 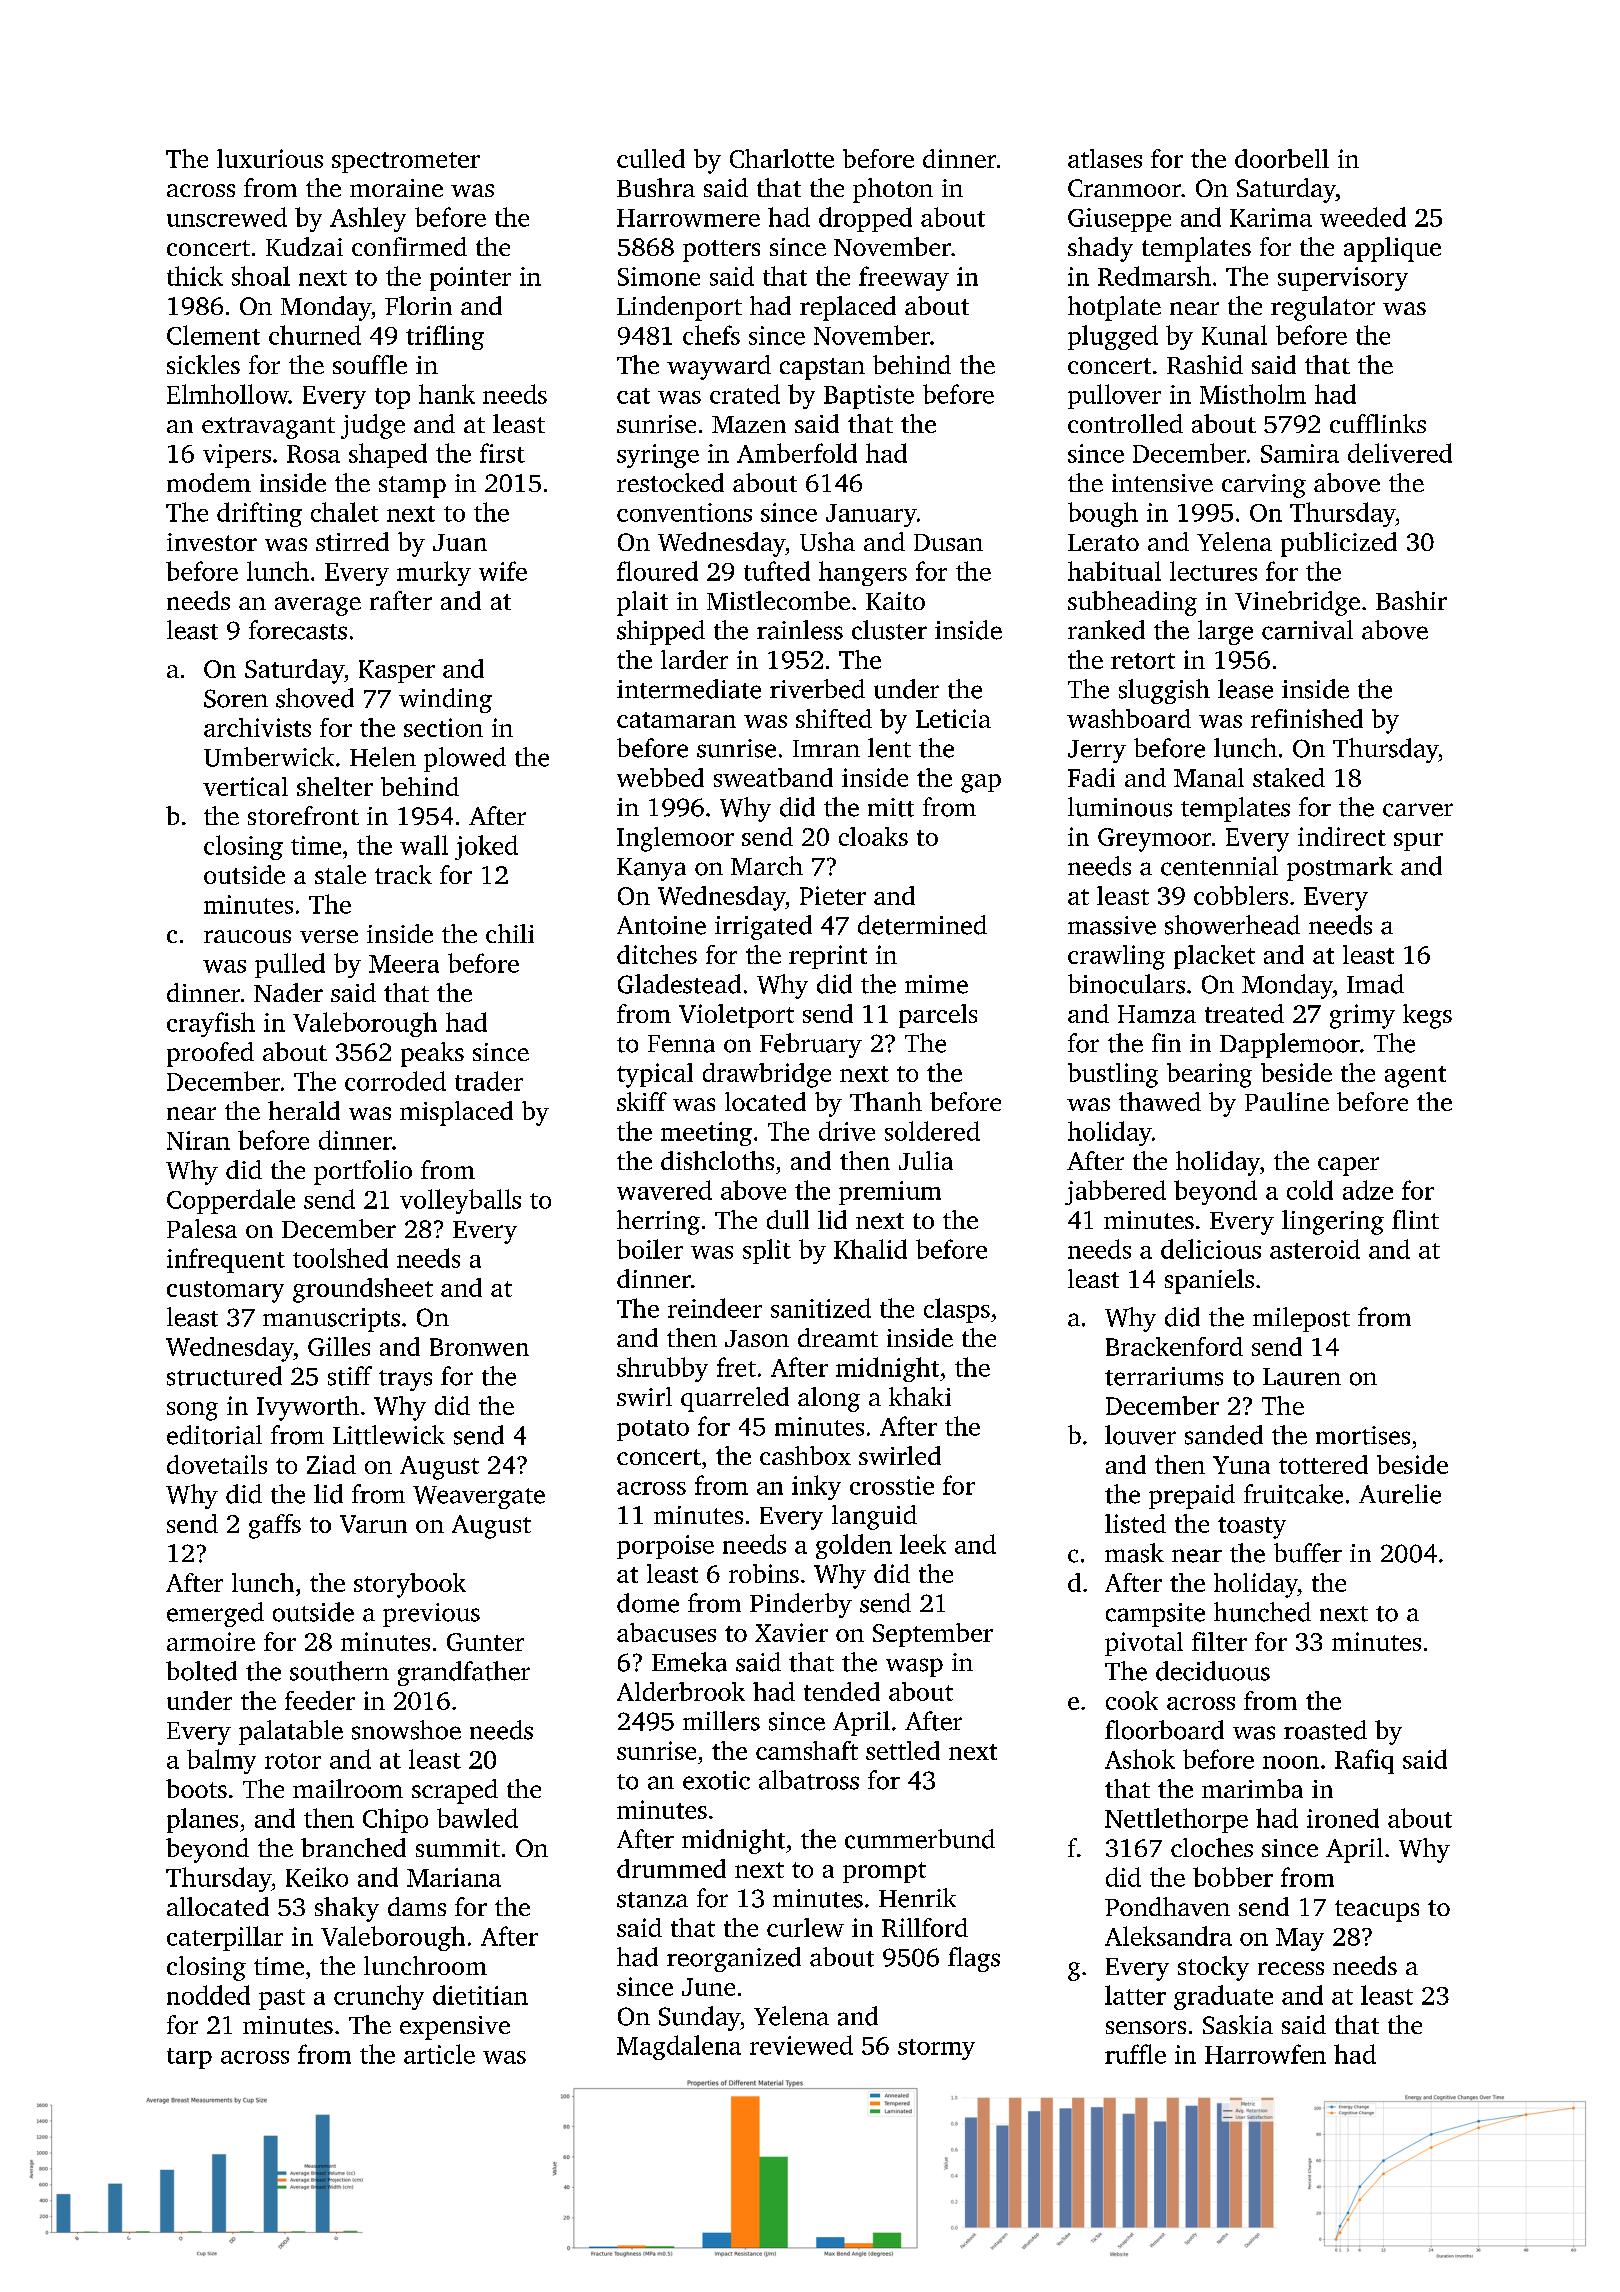 I want to click on Gladestead, so click(x=679, y=984).
